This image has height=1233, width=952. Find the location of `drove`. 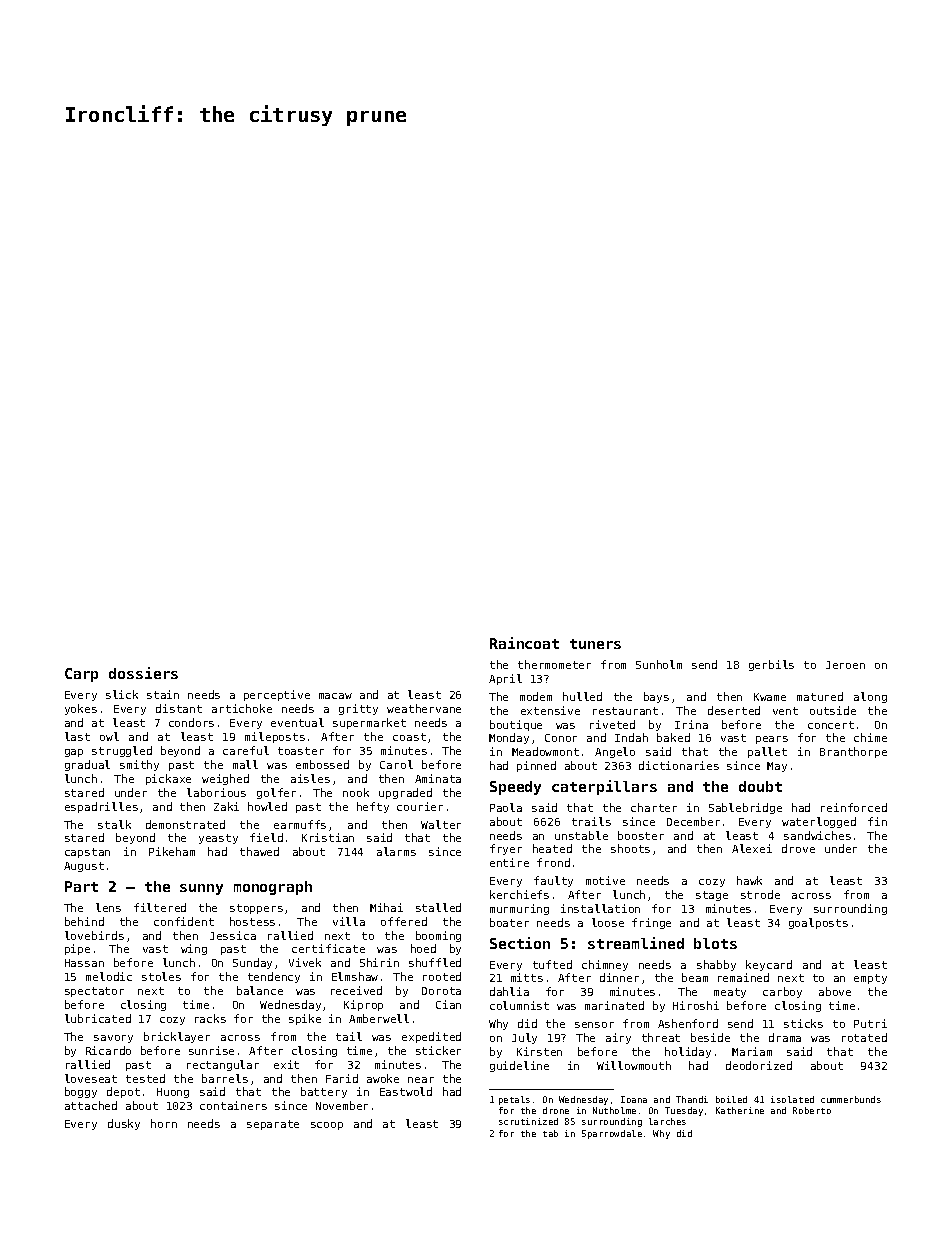

drove is located at coordinates (798, 848).
